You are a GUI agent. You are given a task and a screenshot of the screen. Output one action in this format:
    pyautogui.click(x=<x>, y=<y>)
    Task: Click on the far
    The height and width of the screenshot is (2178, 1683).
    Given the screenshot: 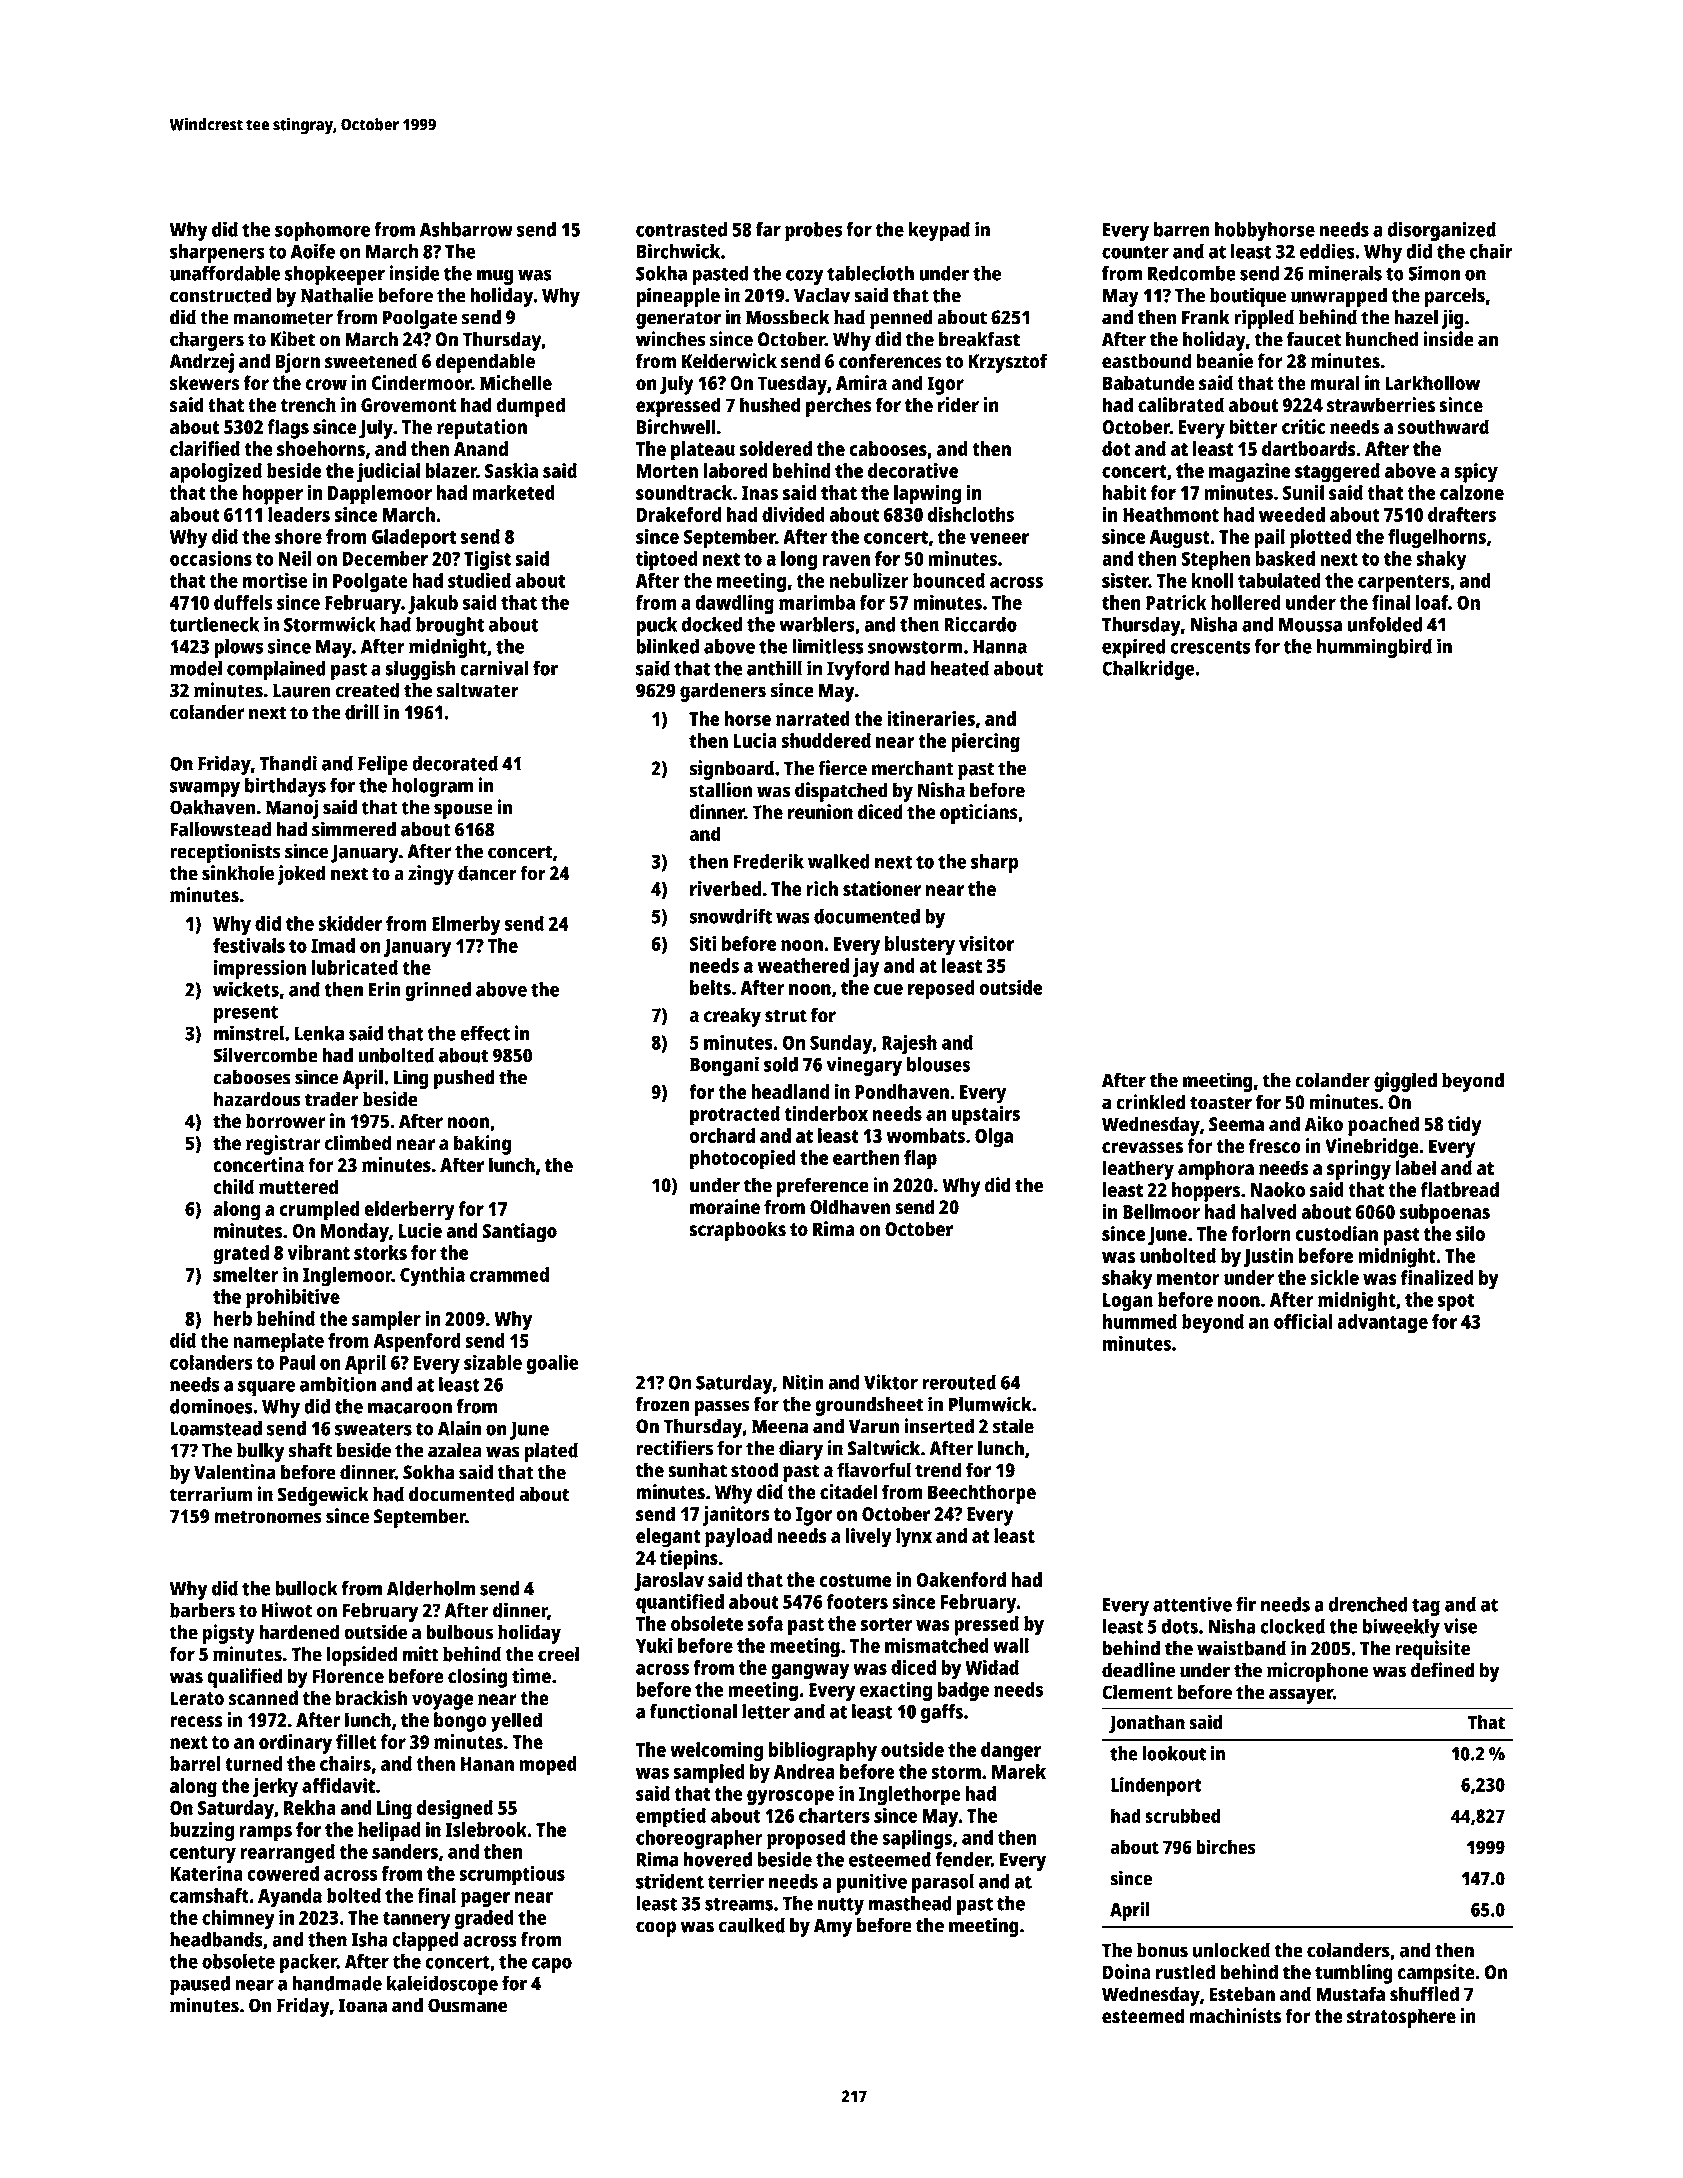 What is the action you would take?
    pyautogui.click(x=768, y=229)
